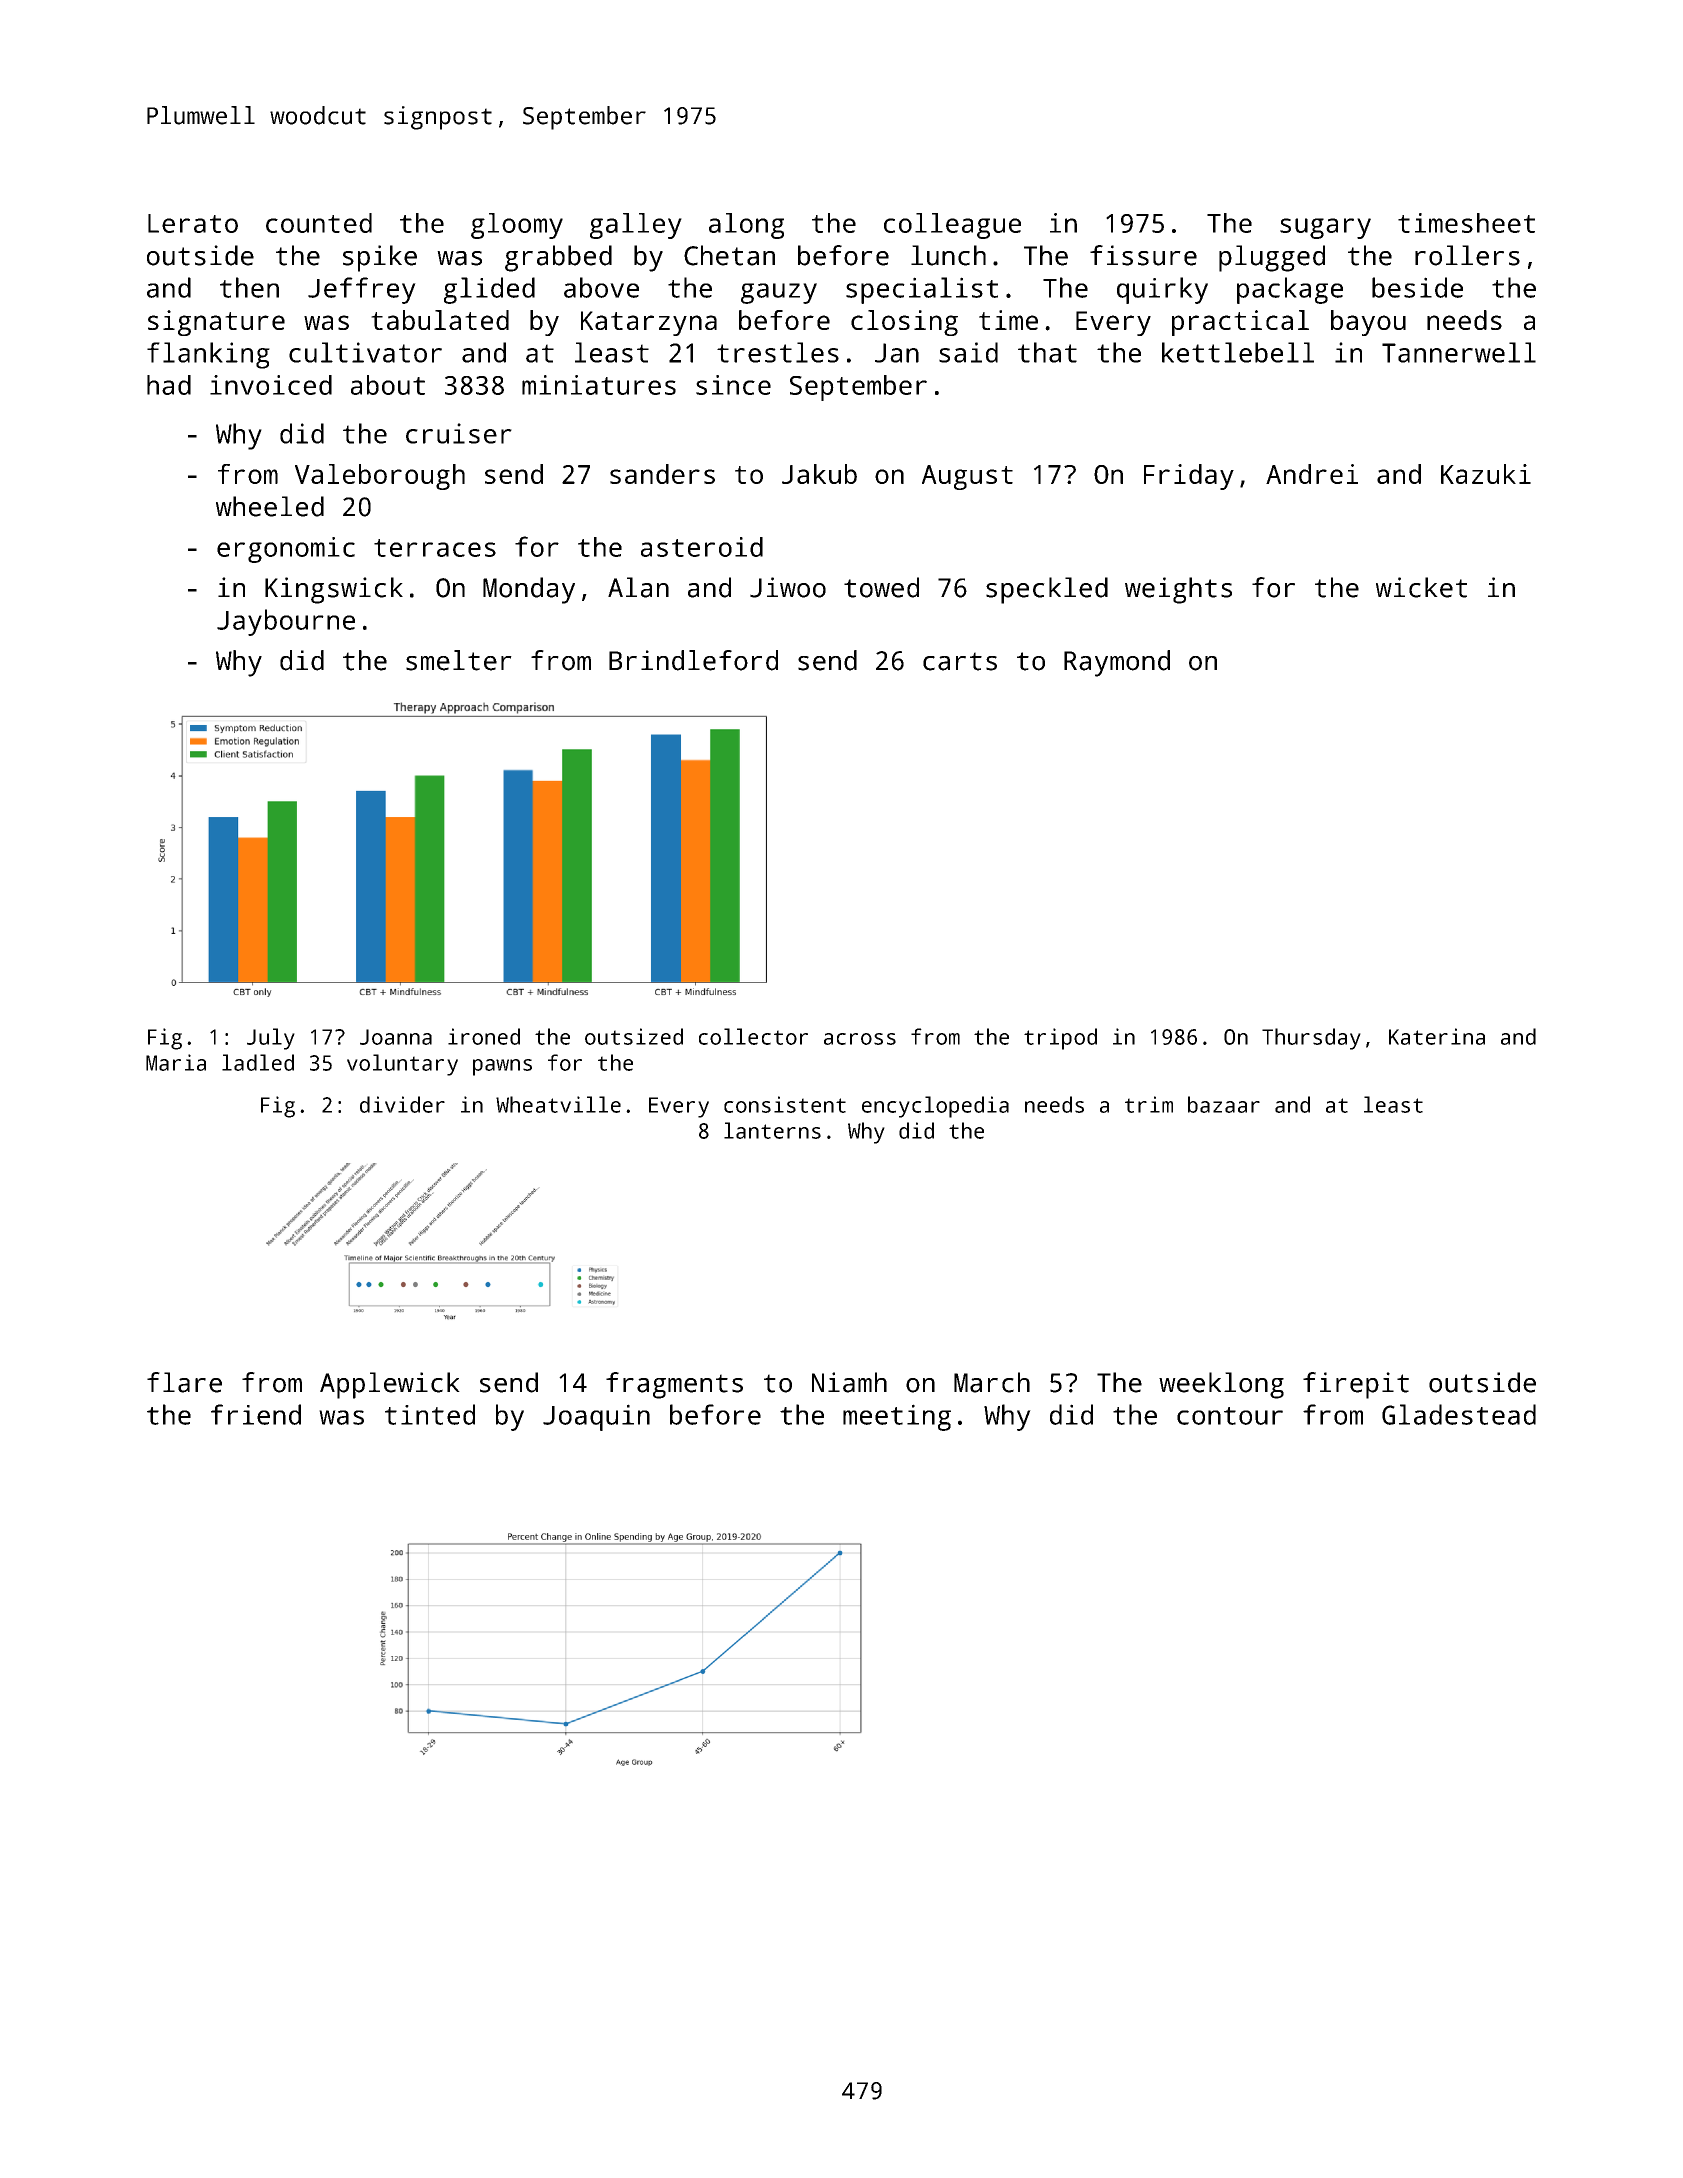 This image has width=1683, height=2178. Describe the element at coordinates (935, 1107) in the image. I see `encyclopedia` at that location.
